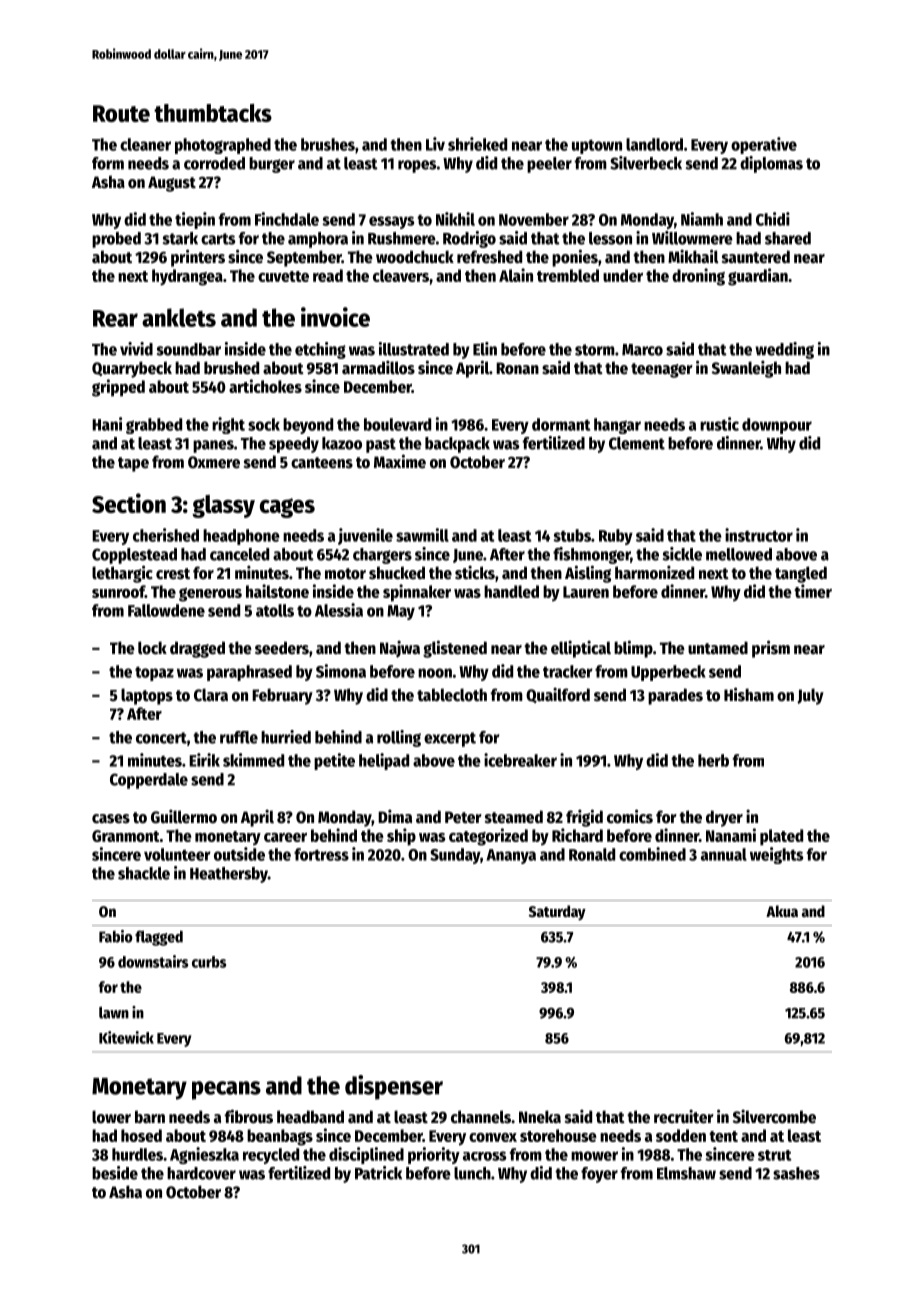 This page has height=1308, width=924. I want to click on rustic, so click(719, 424).
